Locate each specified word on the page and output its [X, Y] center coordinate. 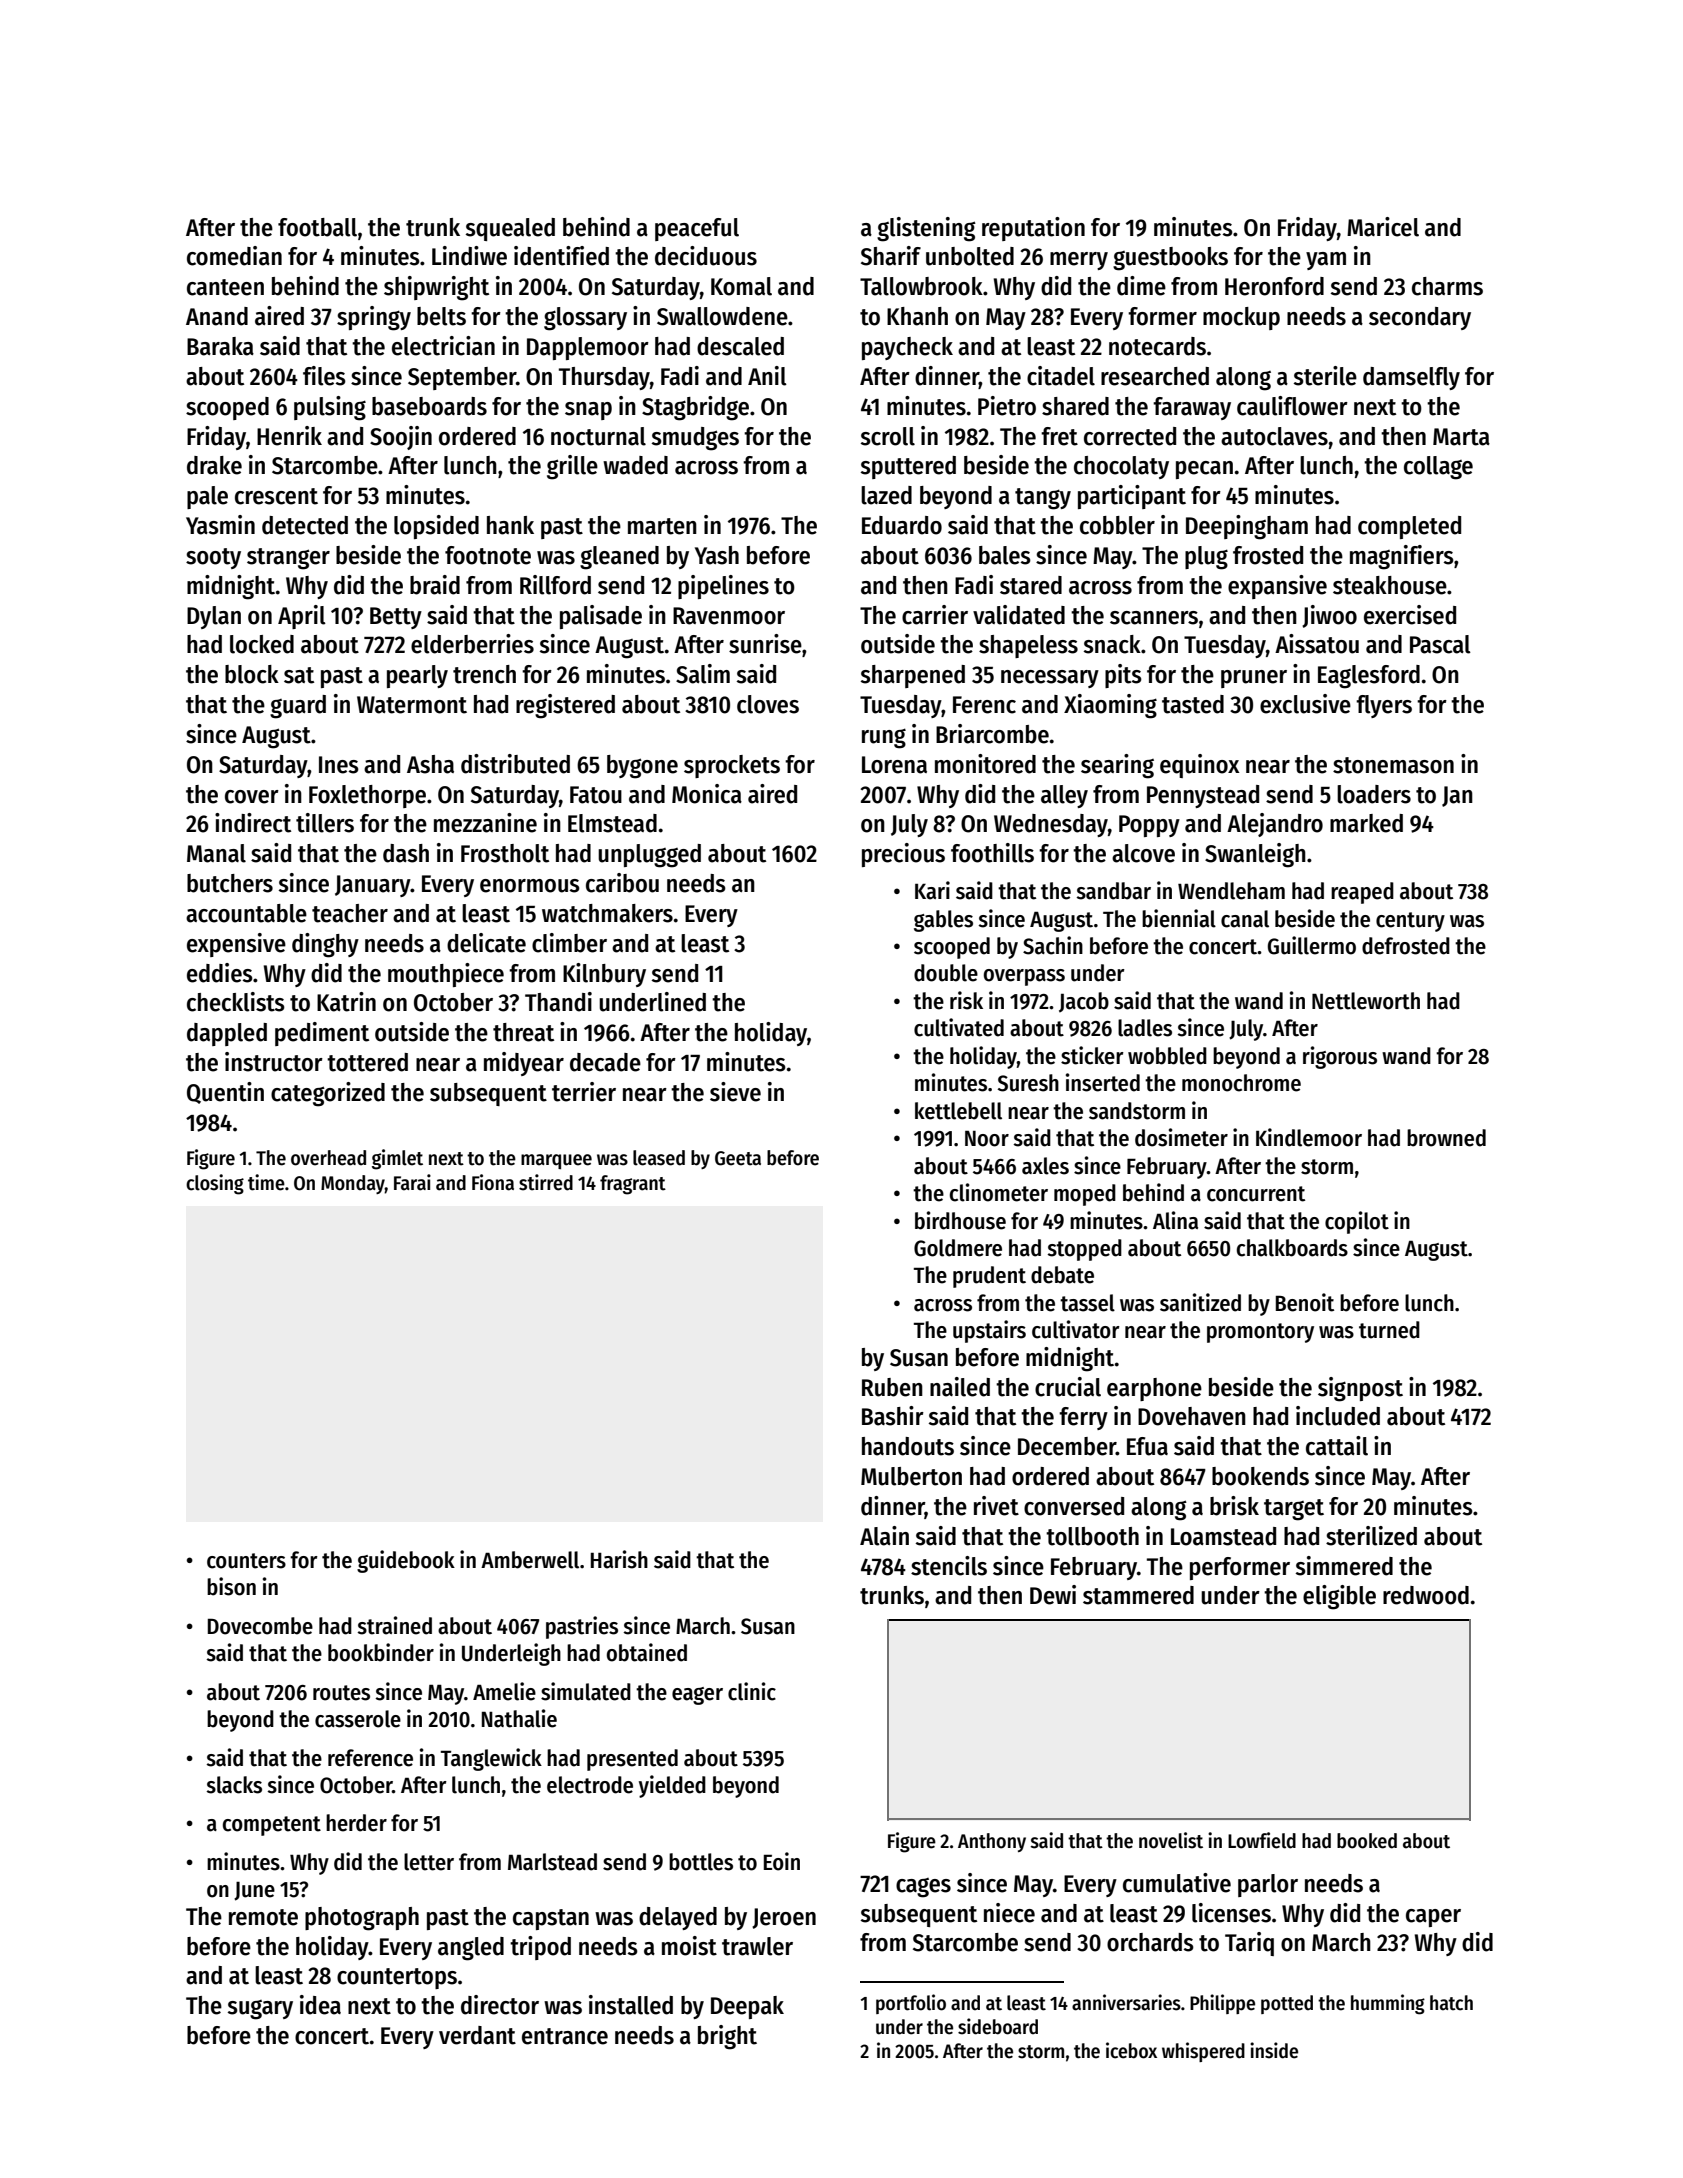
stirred [546, 1182]
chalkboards [1292, 1248]
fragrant [633, 1185]
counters [246, 1561]
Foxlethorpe [367, 796]
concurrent [1256, 1194]
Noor [987, 1138]
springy [374, 318]
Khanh [917, 316]
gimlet [397, 1159]
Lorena [894, 765]
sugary [260, 2010]
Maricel [1383, 227]
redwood [1426, 1595]
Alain [884, 1536]
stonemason [1393, 765]
